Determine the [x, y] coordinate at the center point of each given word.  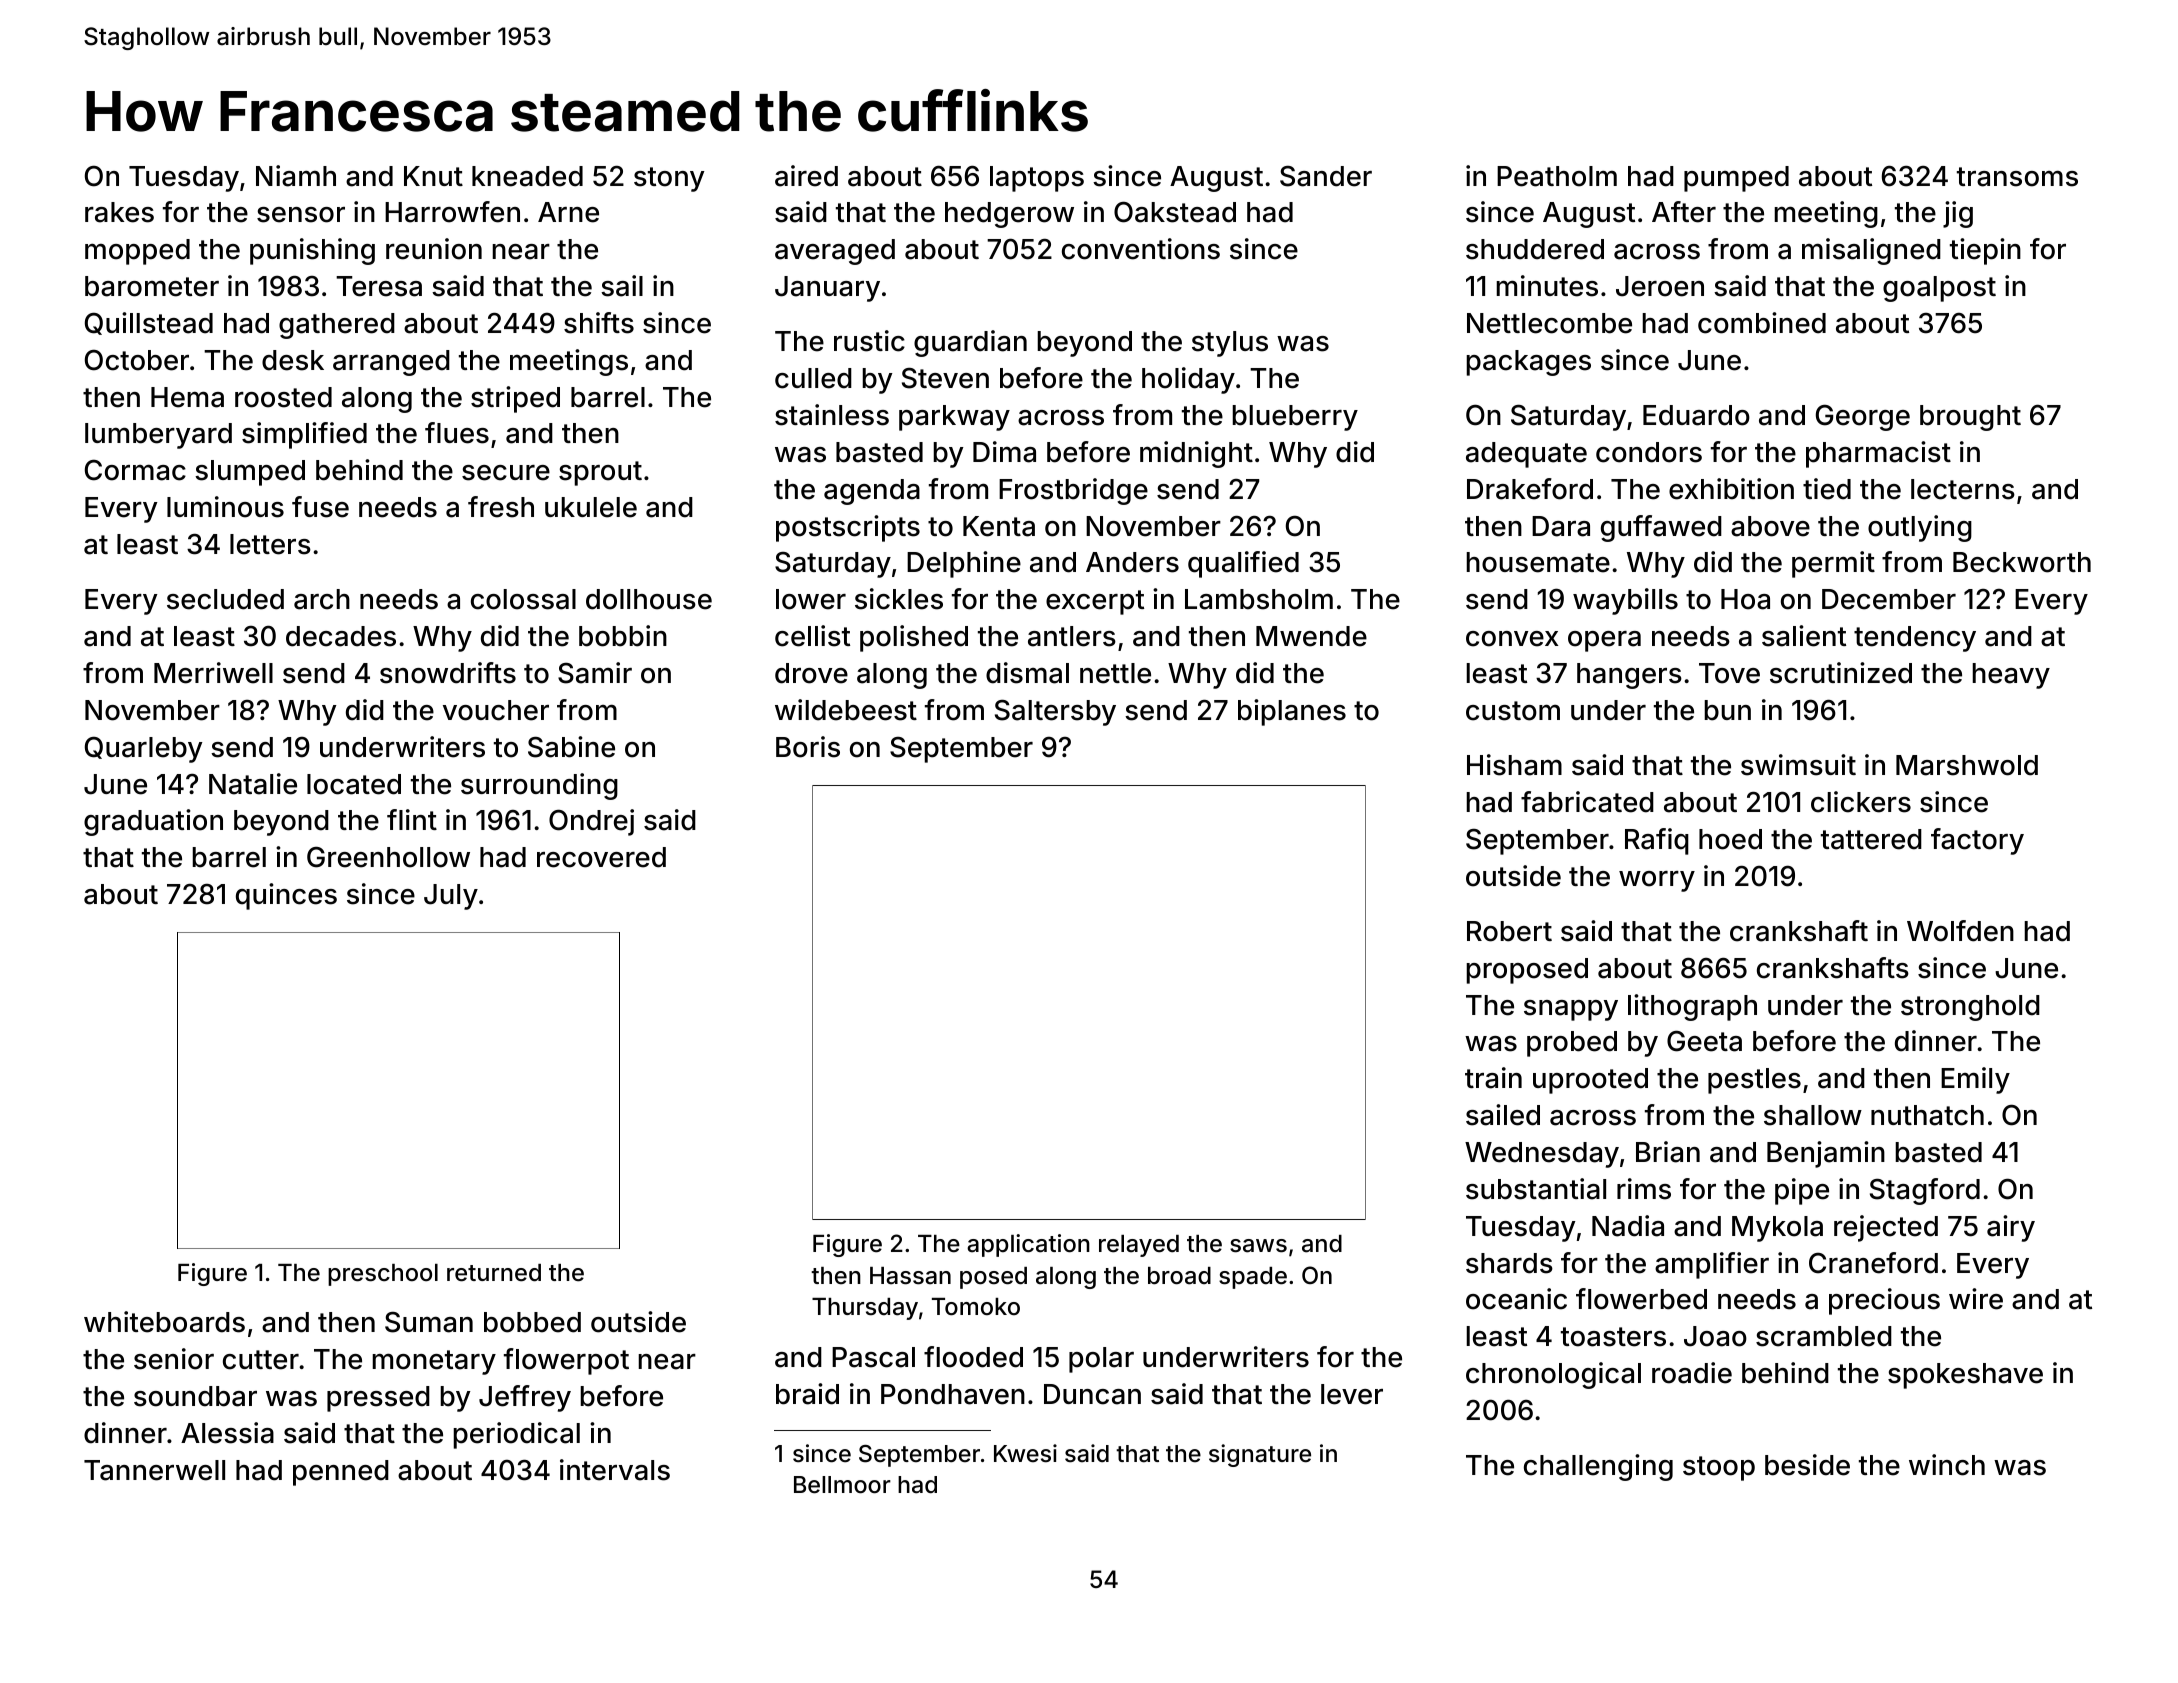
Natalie [253, 784]
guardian [970, 343]
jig [1958, 214]
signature [1260, 1455]
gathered [337, 326]
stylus [1230, 344]
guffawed [1661, 528]
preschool [383, 1275]
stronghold [1970, 1008]
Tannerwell [154, 1470]
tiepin [1985, 251]
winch [1947, 1465]
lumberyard [158, 436]
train [1493, 1078]
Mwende [1311, 636]
